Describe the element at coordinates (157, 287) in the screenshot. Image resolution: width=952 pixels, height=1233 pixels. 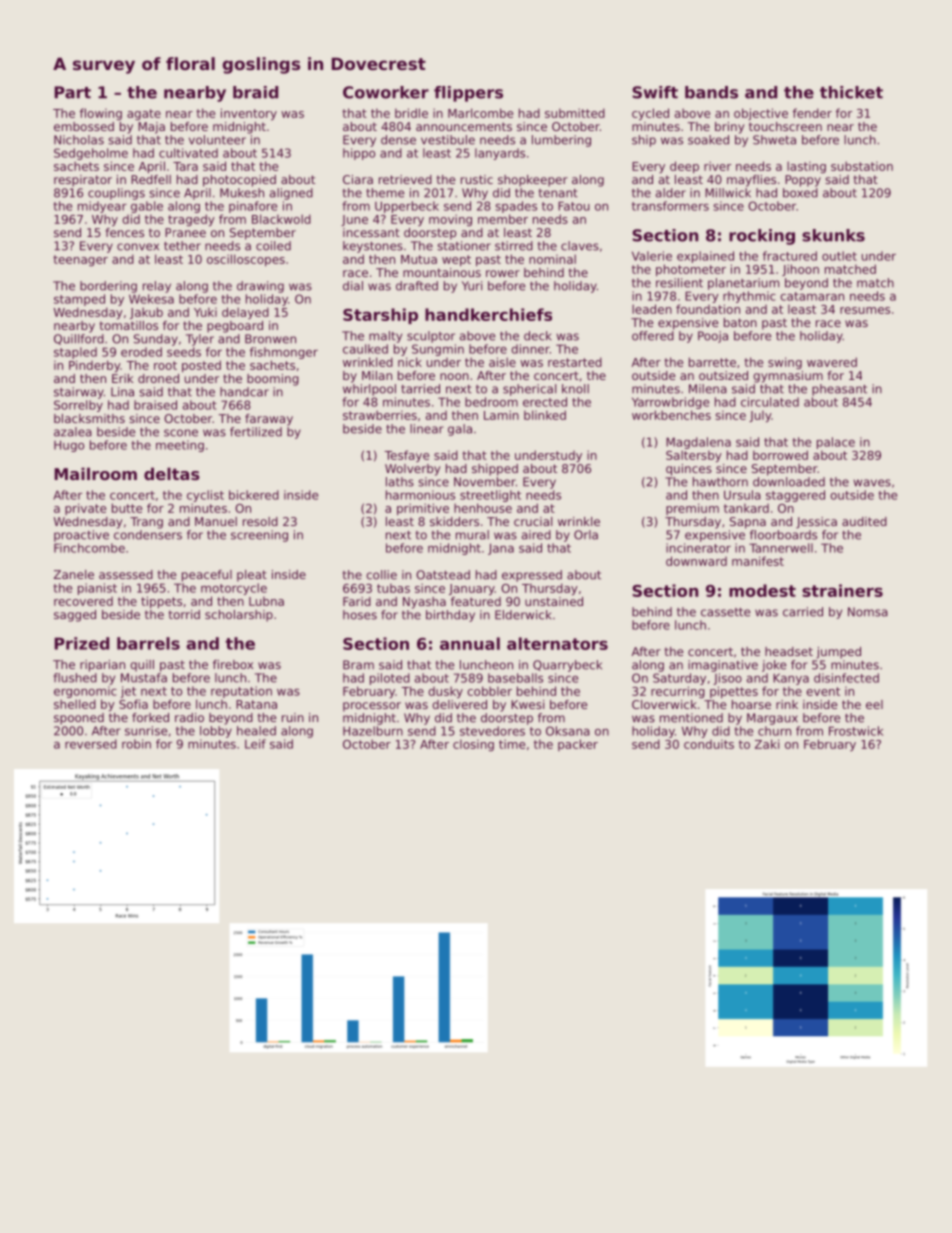
I see `relay` at that location.
